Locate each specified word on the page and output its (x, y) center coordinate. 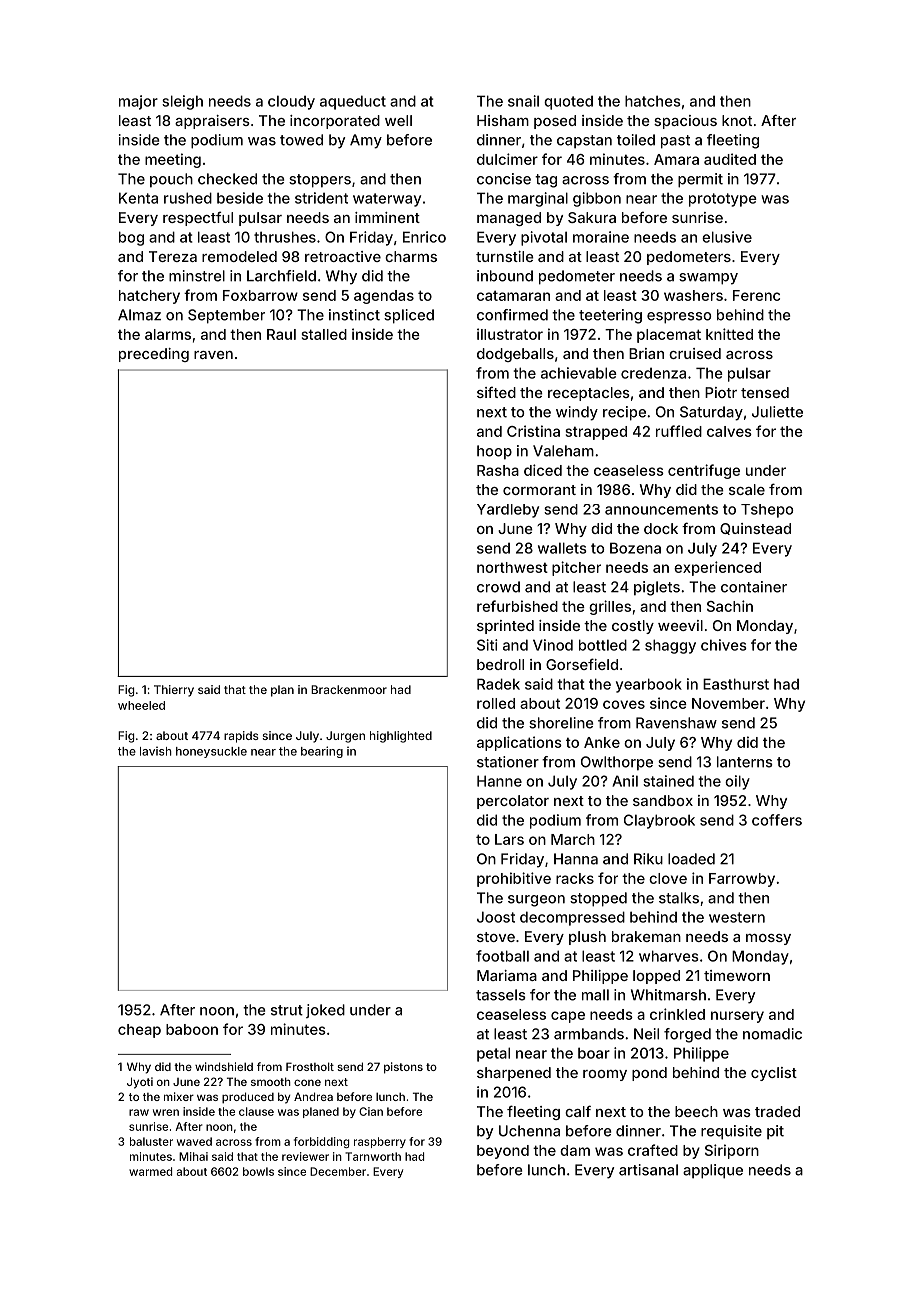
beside (240, 198)
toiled (636, 140)
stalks (679, 898)
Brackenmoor (349, 689)
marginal (538, 199)
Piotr (721, 392)
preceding (154, 355)
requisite (731, 1132)
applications (519, 743)
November (728, 703)
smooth (271, 1081)
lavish (156, 751)
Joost (496, 917)
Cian (371, 1111)
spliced (409, 316)
